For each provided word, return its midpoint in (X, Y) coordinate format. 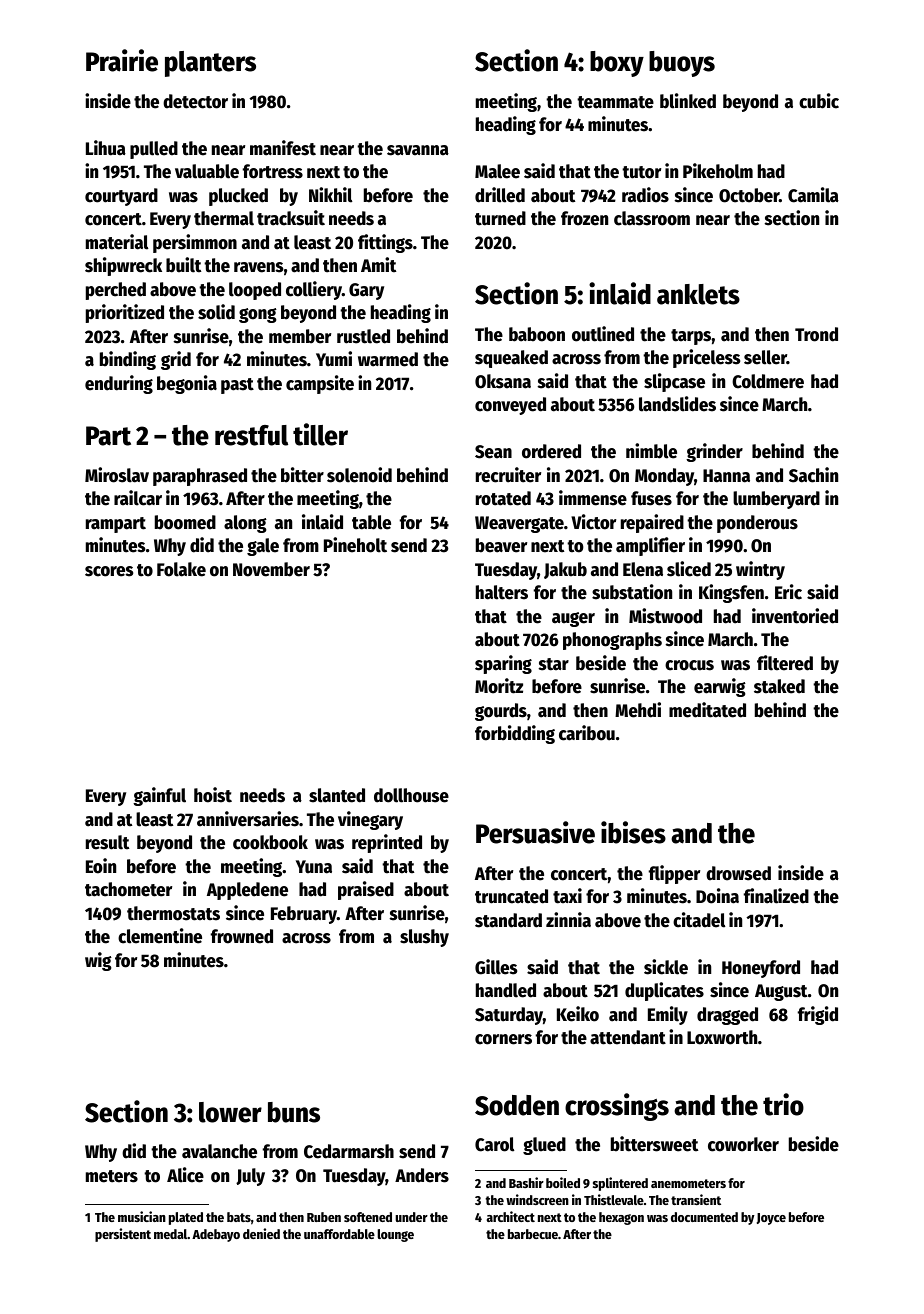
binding (128, 360)
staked (779, 686)
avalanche (219, 1151)
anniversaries (248, 819)
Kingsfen (731, 593)
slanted (337, 795)
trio (783, 1104)
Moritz (499, 686)
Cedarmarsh (349, 1151)
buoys (682, 64)
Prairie (122, 60)
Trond (816, 334)
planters (210, 64)
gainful (159, 796)
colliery (314, 290)
